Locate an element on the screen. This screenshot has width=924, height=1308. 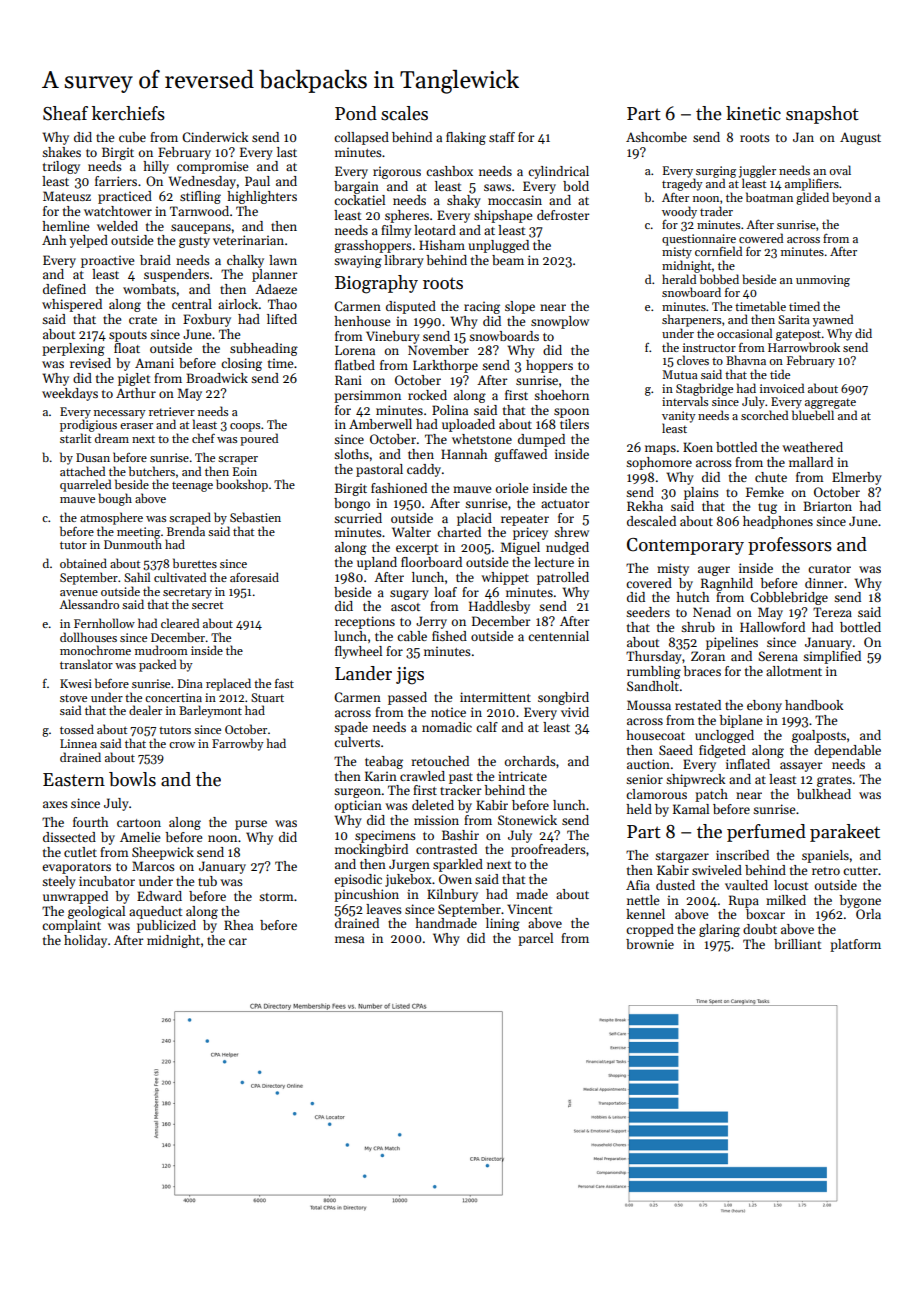
chalky is located at coordinates (245, 261).
